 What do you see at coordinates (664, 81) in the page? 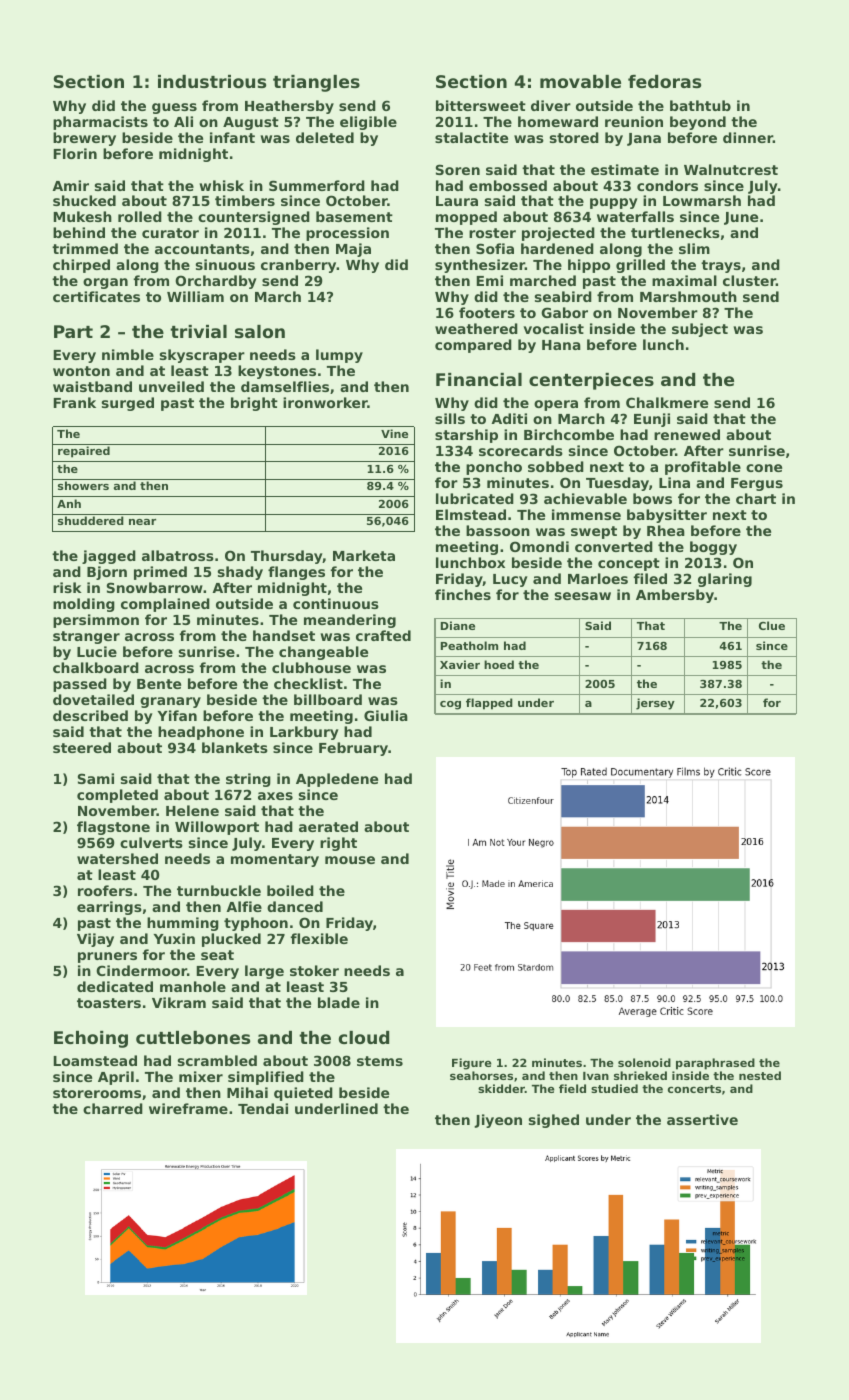
I see `fedoras` at bounding box center [664, 81].
